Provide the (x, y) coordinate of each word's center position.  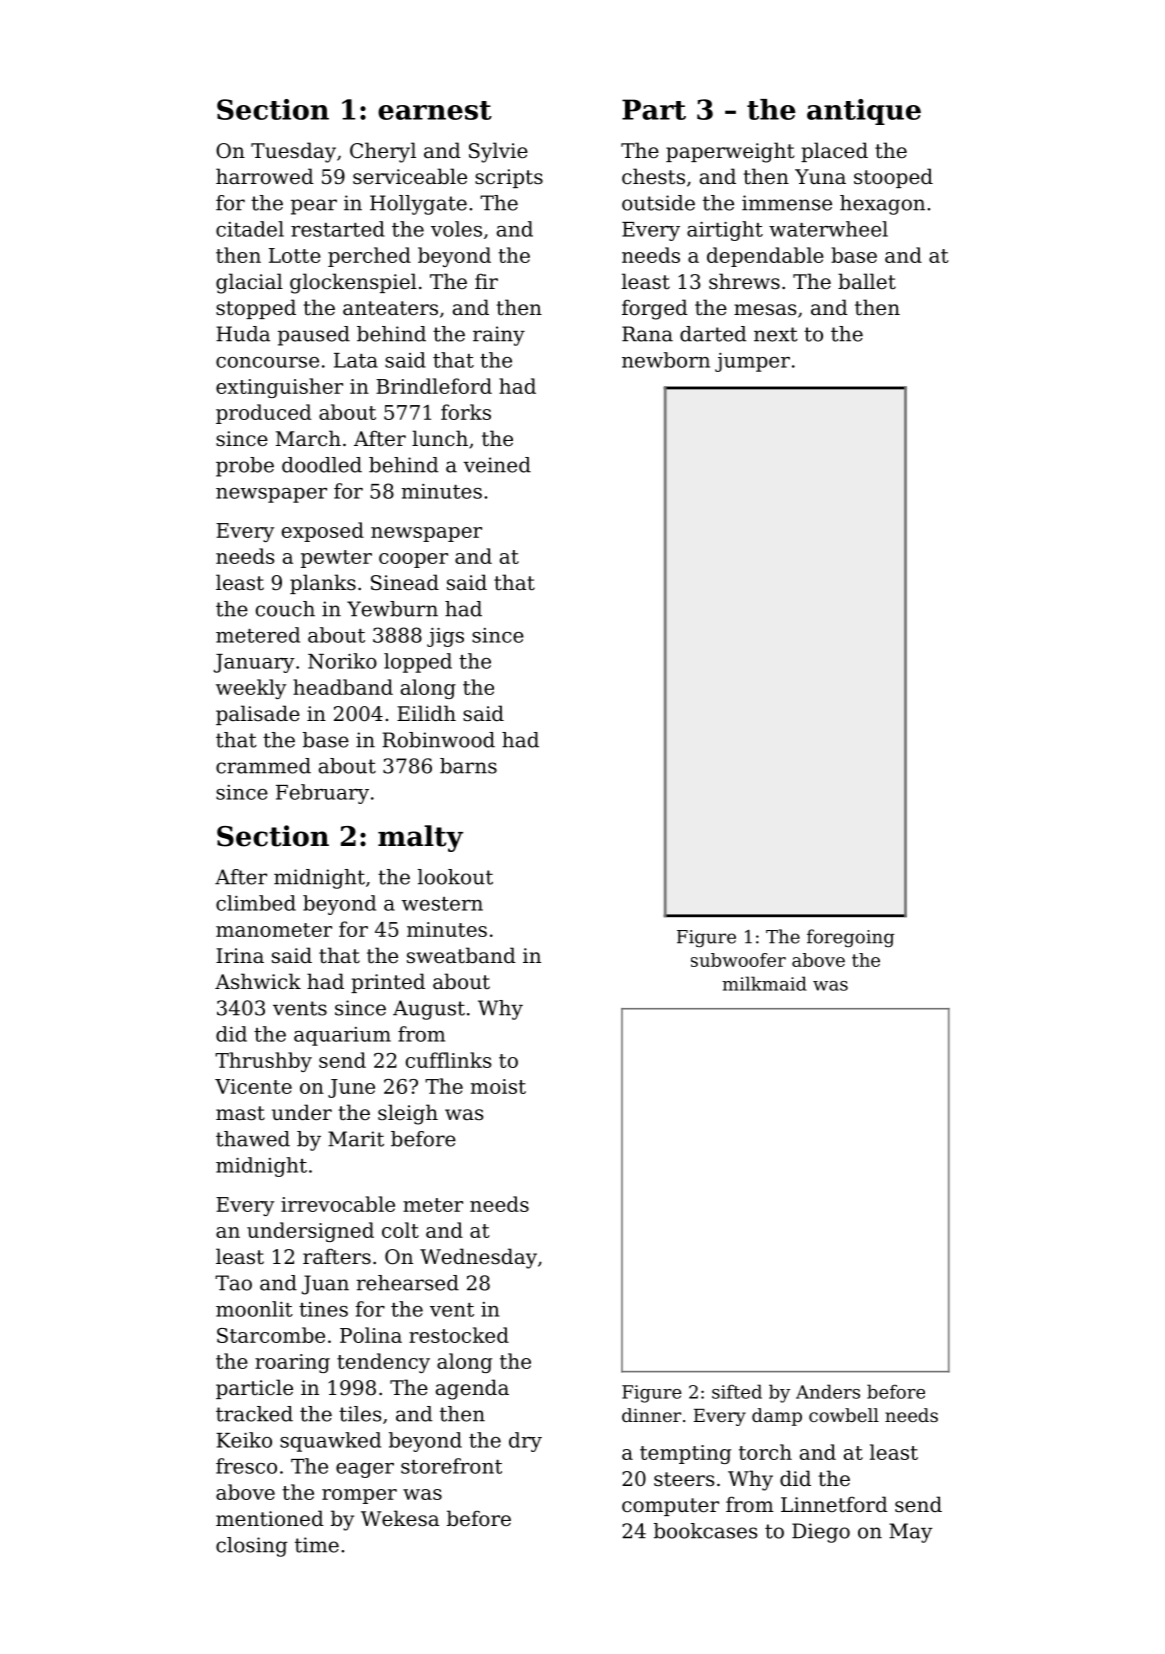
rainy (499, 336)
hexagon (882, 205)
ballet (867, 281)
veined (497, 465)
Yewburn (392, 609)
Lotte (295, 255)
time (317, 1545)
